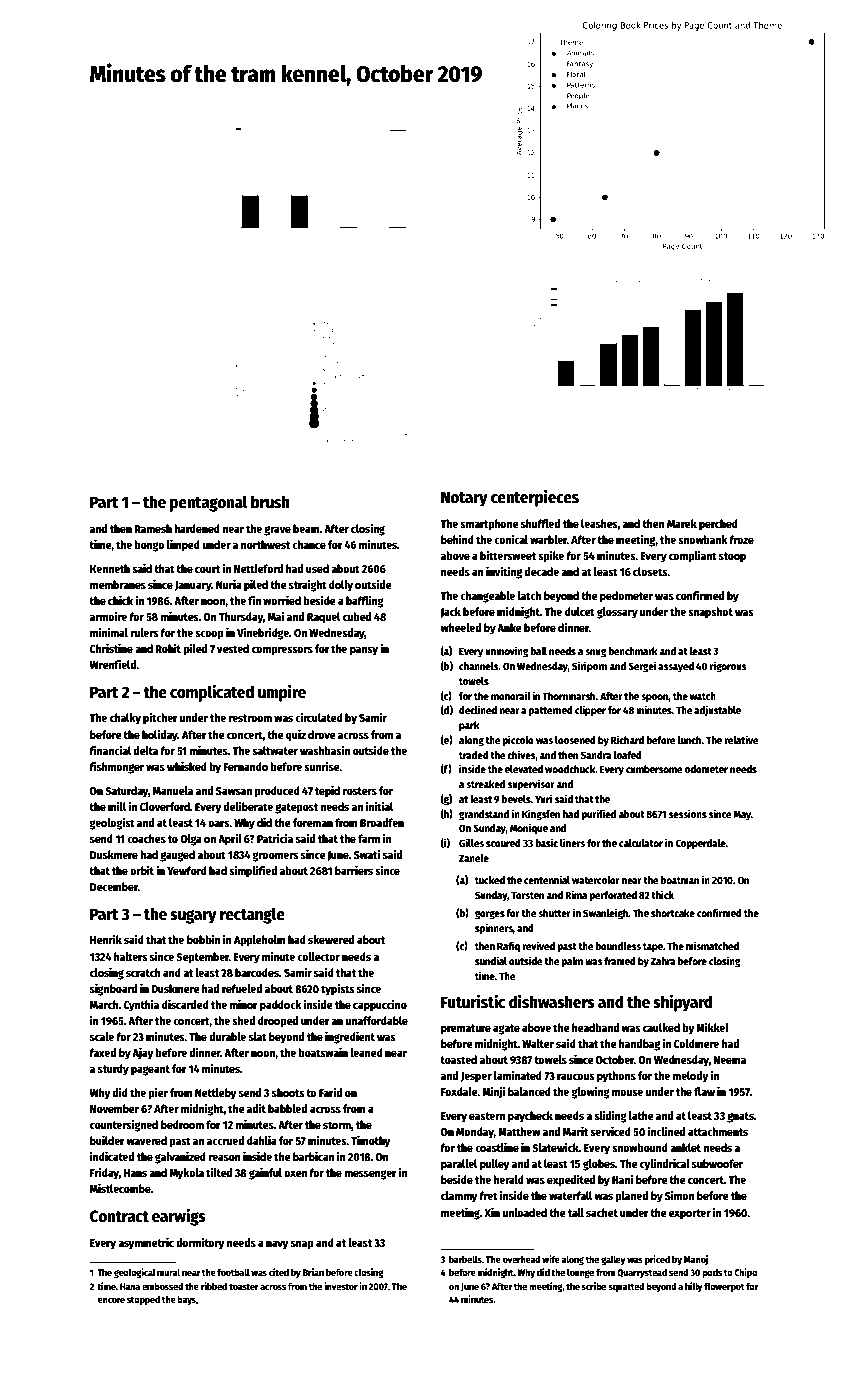 Image resolution: width=849 pixels, height=1400 pixels. What do you see at coordinates (484, 815) in the screenshot?
I see `grandstand` at bounding box center [484, 815].
